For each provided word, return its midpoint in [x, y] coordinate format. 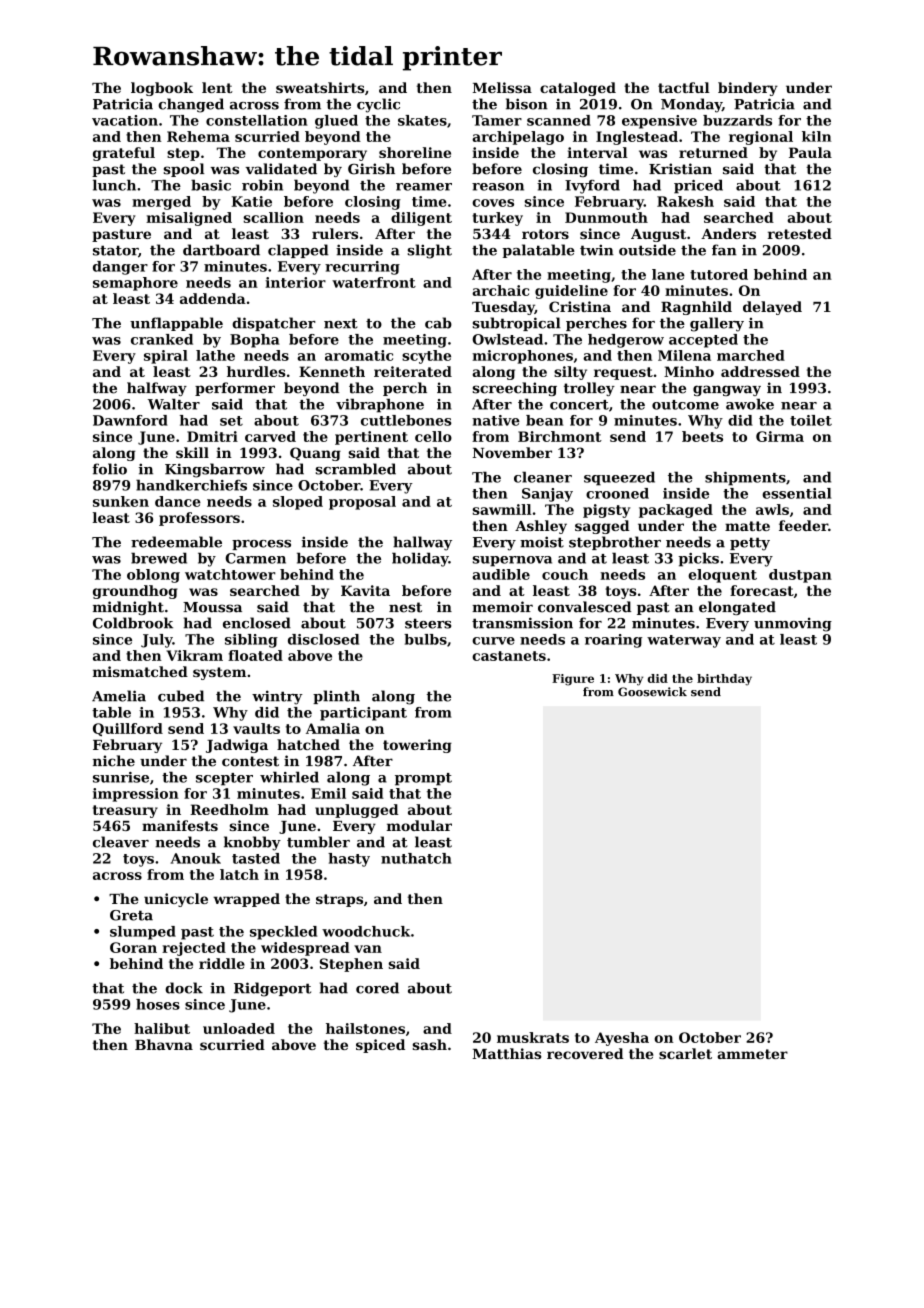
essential [796, 493]
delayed [772, 308]
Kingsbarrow [215, 470]
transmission [522, 623]
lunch [114, 185]
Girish [371, 169]
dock [184, 988]
